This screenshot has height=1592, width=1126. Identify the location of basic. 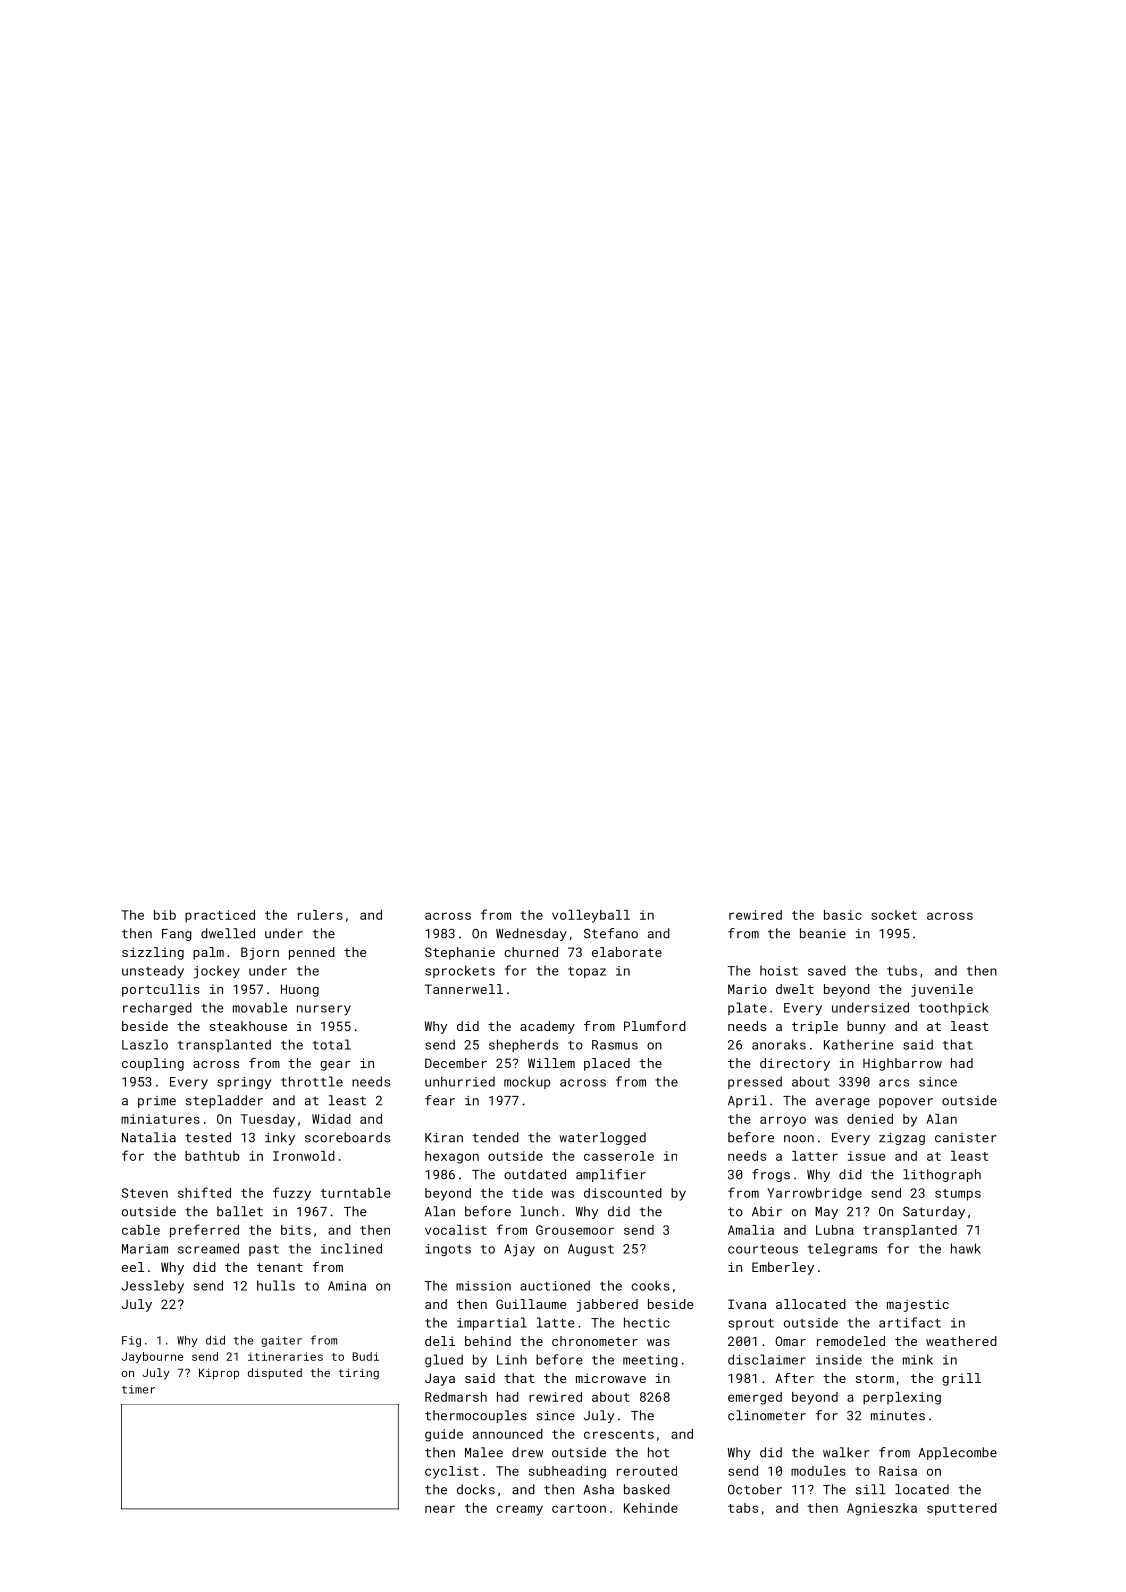
(843, 915).
